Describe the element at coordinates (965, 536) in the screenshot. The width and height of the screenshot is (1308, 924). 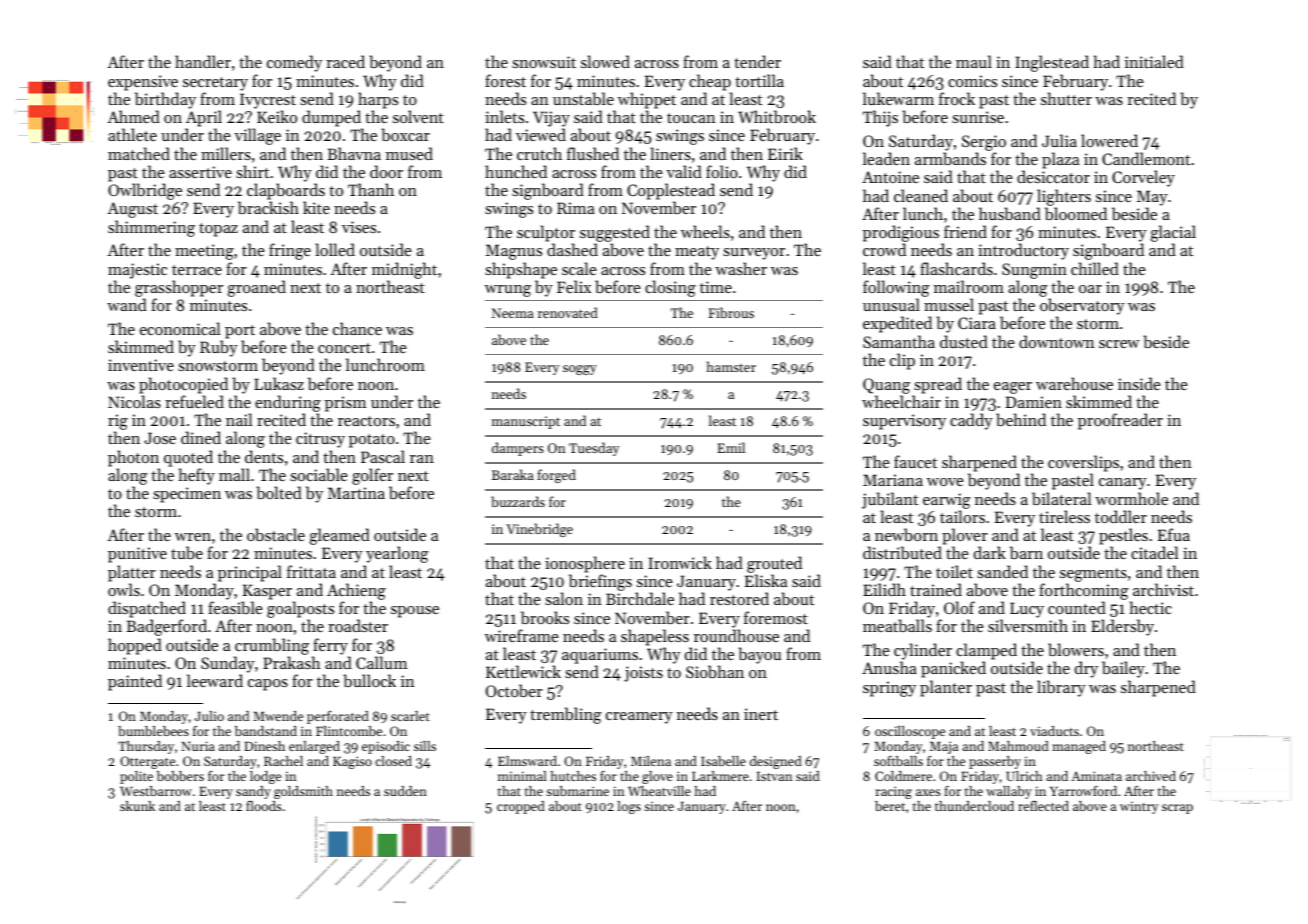
I see `plover` at that location.
